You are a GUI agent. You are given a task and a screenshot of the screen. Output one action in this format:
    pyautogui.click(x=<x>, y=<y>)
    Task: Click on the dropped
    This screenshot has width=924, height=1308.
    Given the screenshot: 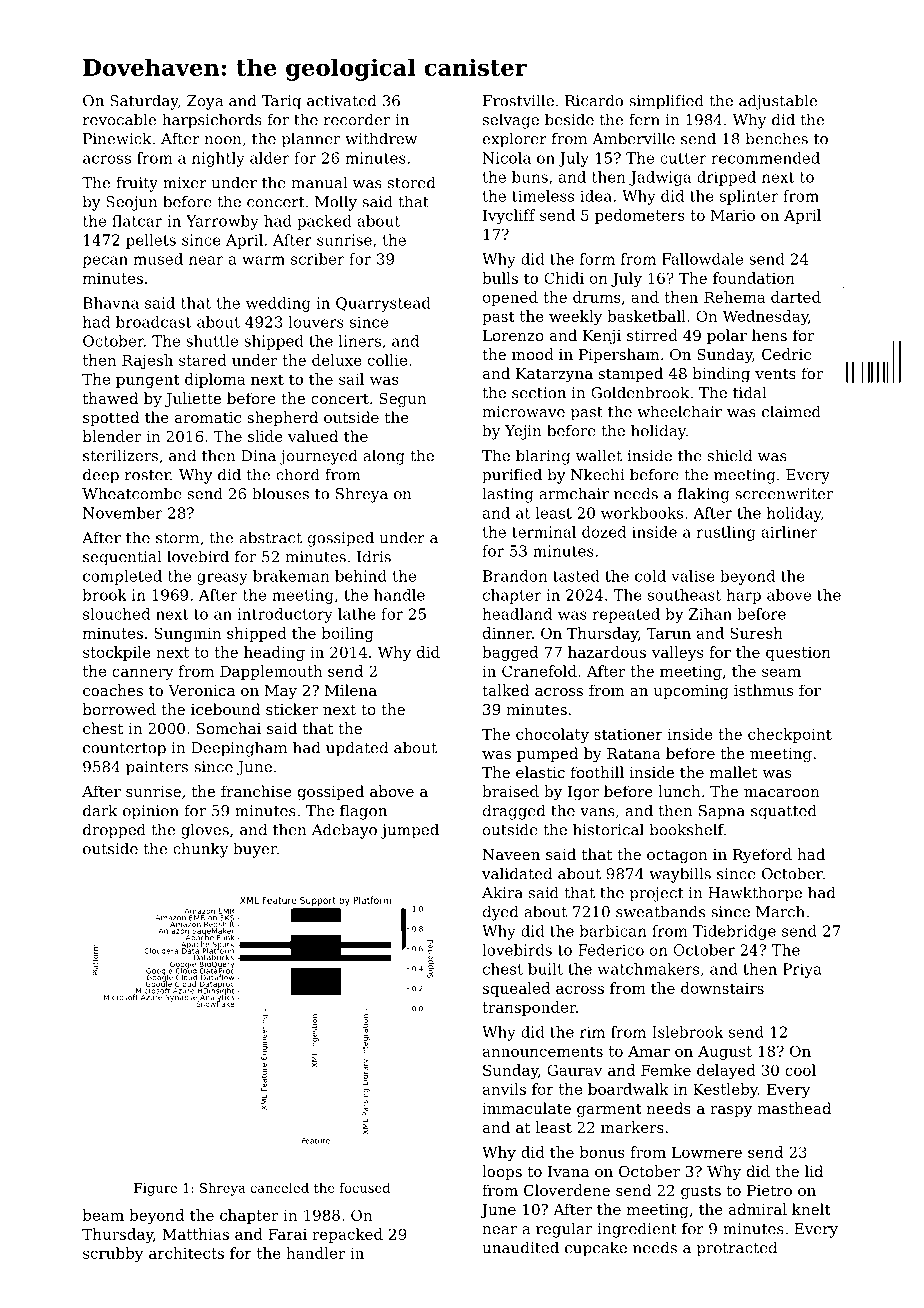 What is the action you would take?
    pyautogui.click(x=114, y=831)
